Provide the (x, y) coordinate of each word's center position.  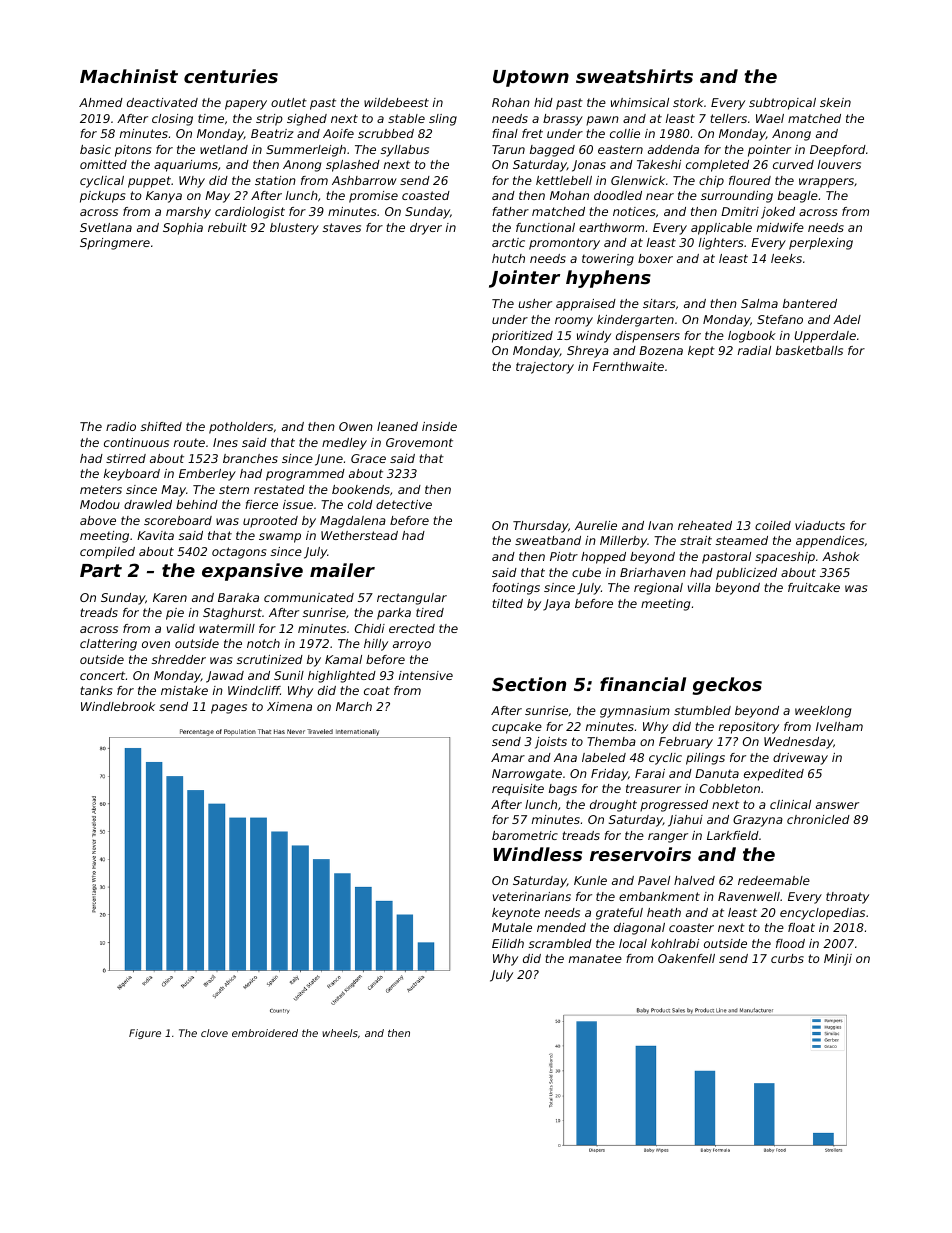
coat (377, 690)
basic (95, 149)
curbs (787, 958)
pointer (769, 151)
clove (214, 1033)
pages (229, 709)
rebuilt (227, 227)
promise (373, 197)
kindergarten (635, 321)
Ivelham (839, 726)
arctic (508, 242)
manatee (595, 958)
